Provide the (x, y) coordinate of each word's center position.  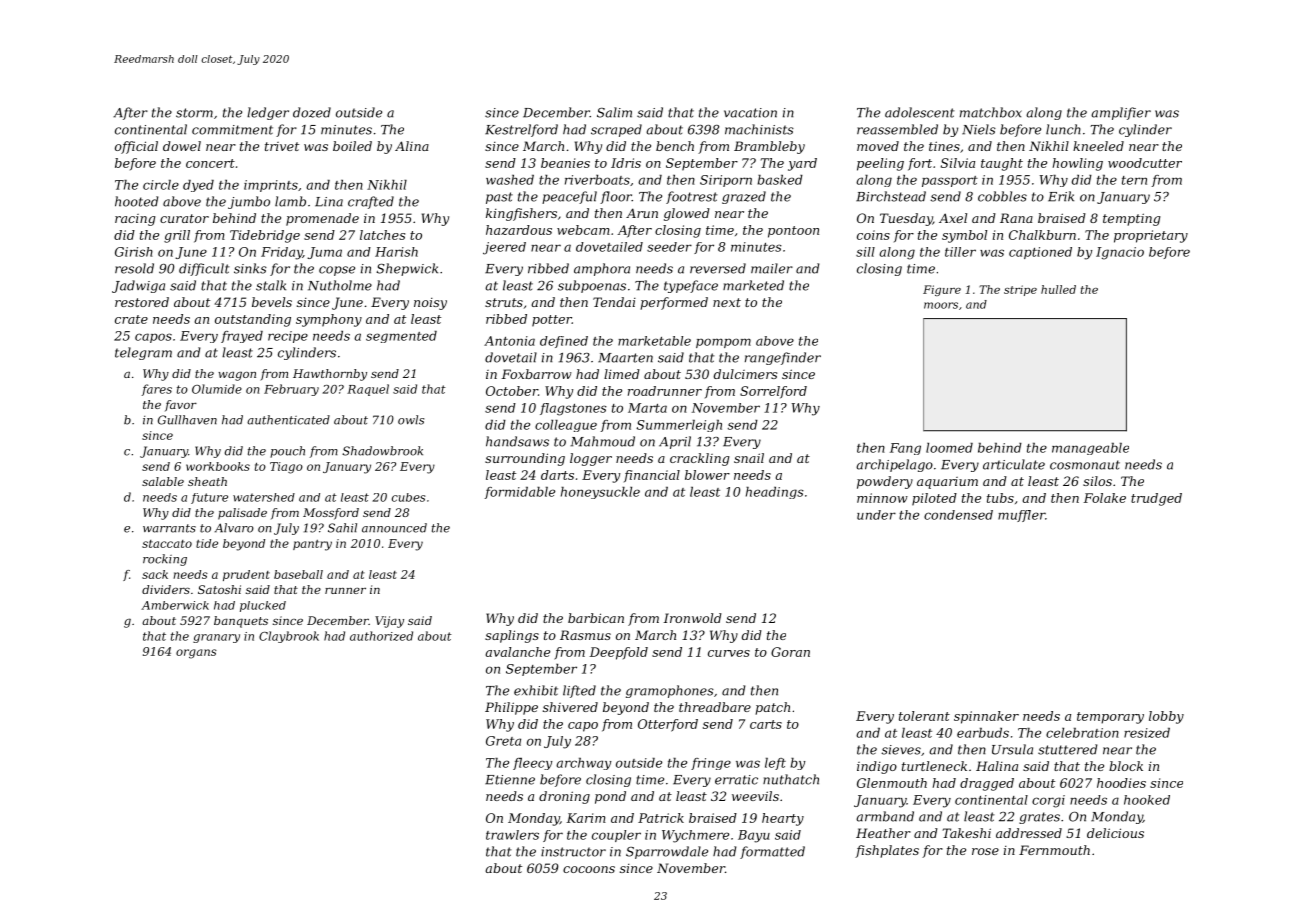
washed (510, 180)
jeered (504, 248)
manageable (1090, 449)
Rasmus (585, 635)
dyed (198, 186)
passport (950, 181)
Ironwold (692, 618)
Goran (790, 652)
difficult (204, 269)
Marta (647, 408)
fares (157, 390)
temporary (1110, 718)
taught (1002, 164)
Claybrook (289, 637)
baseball (298, 574)
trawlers (512, 835)
